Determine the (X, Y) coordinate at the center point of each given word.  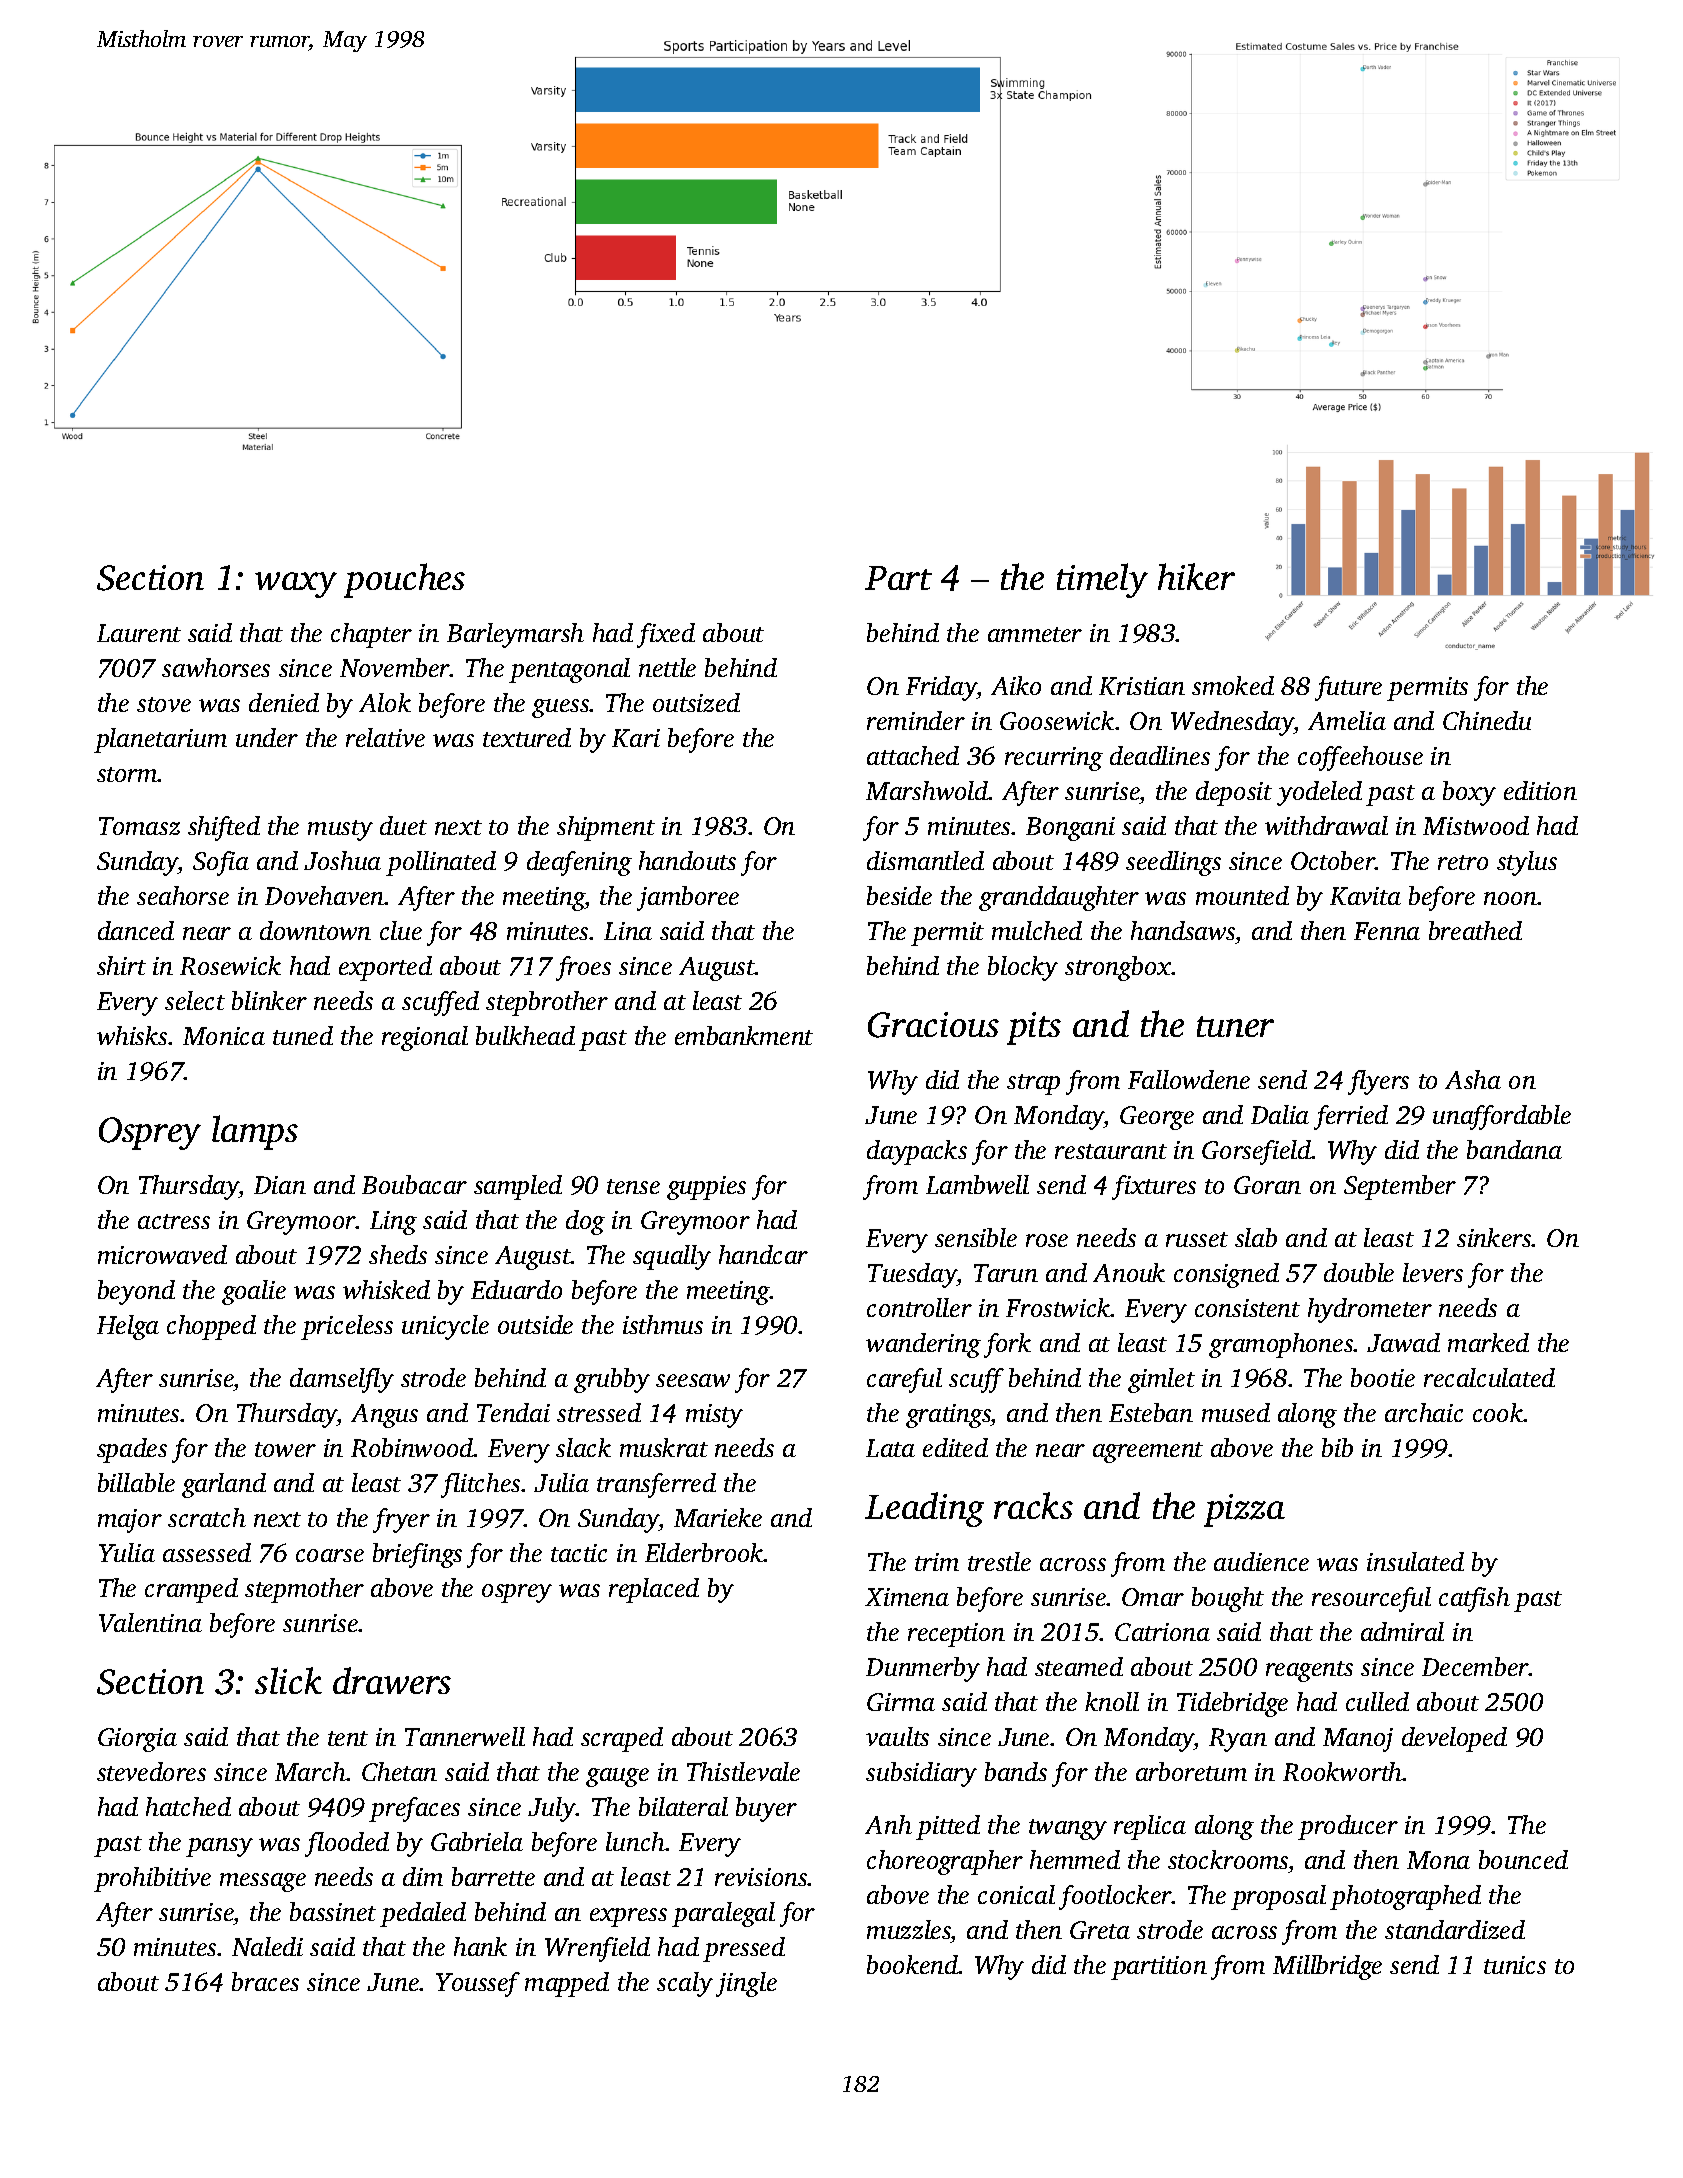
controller (919, 1307)
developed (1454, 1739)
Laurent (139, 633)
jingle (746, 1984)
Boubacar (414, 1184)
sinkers (1494, 1237)
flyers (1378, 1082)
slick (288, 1680)
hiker (1196, 576)
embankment (744, 1035)
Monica (224, 1036)
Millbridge (1327, 1967)
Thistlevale (743, 1771)
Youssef (478, 1984)
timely (1102, 580)
